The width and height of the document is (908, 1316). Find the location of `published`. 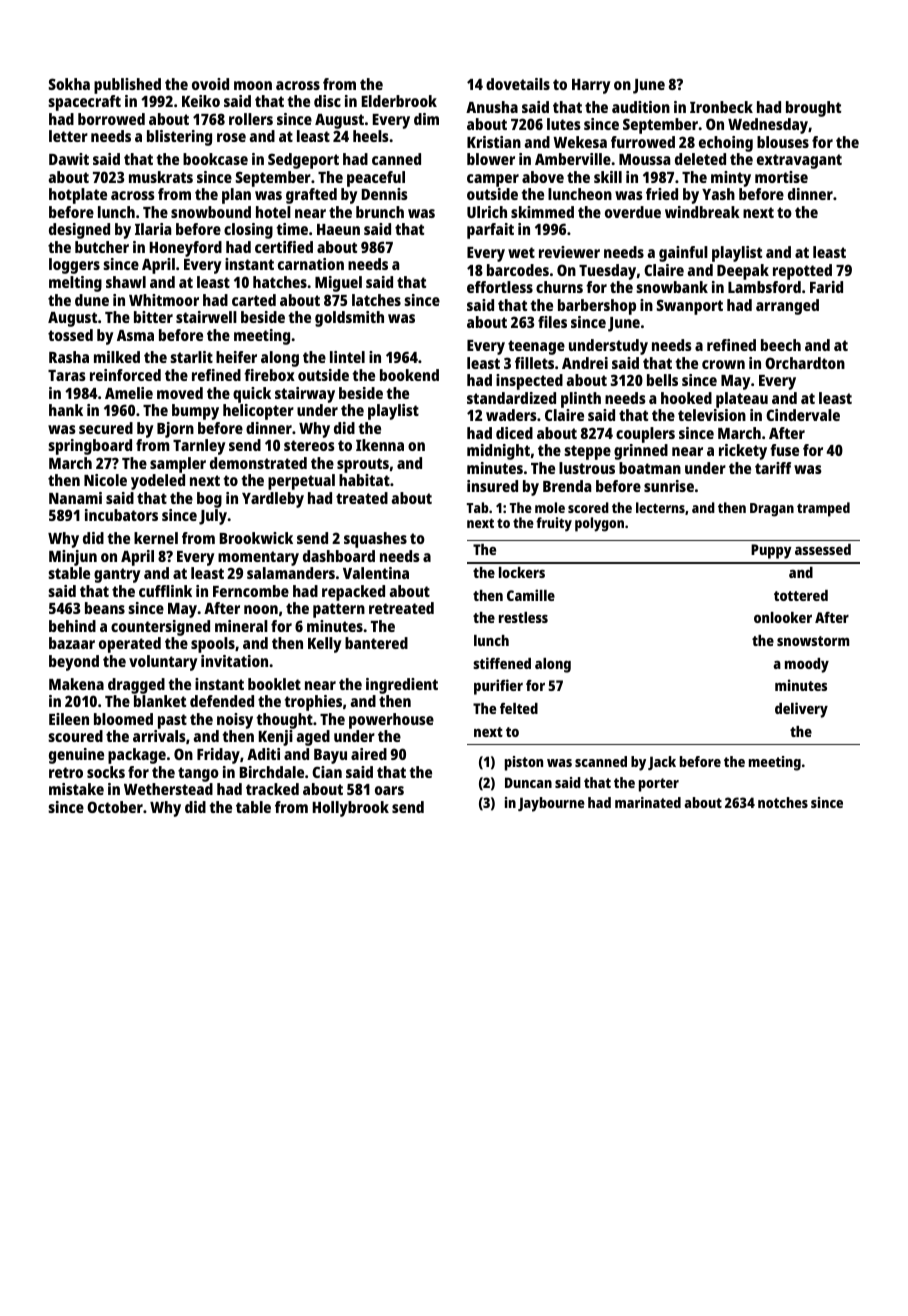

published is located at coordinates (127, 86).
